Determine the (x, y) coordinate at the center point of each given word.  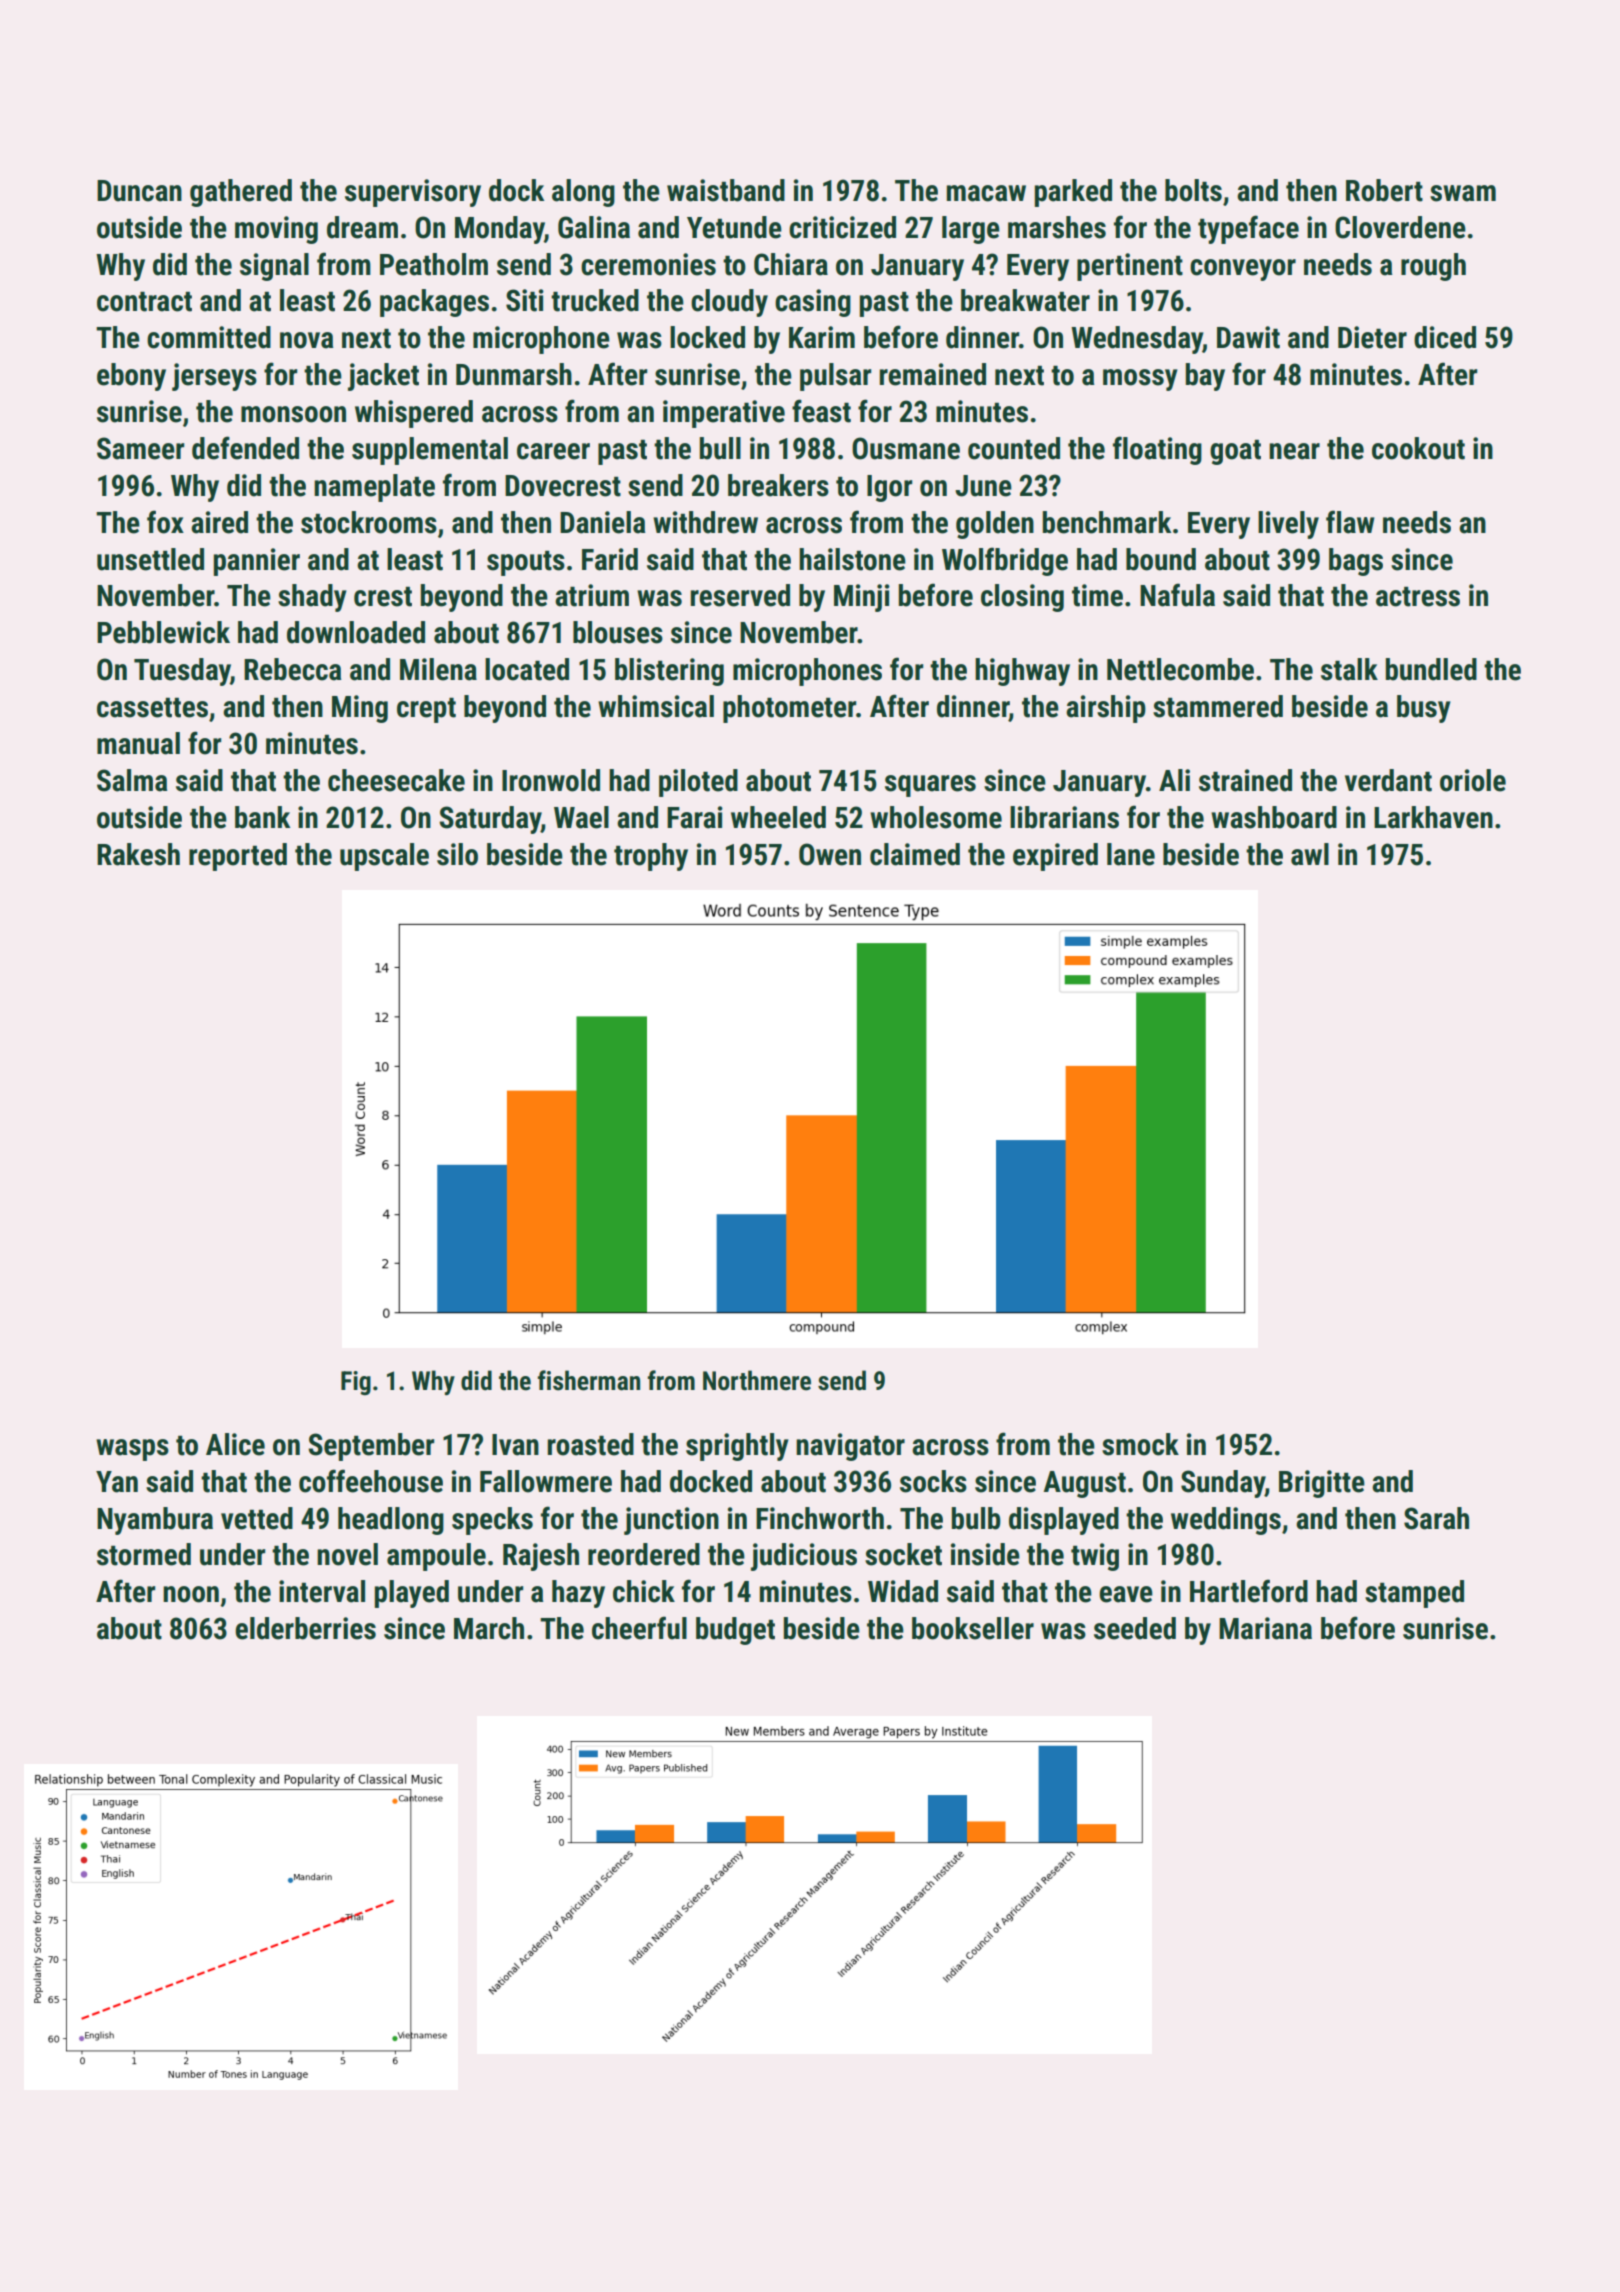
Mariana (1265, 1628)
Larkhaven (1433, 817)
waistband (726, 190)
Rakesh (138, 854)
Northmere (757, 1380)
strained (1245, 780)
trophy (651, 857)
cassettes (152, 708)
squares (930, 786)
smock (1140, 1444)
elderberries (305, 1628)
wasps (132, 1450)
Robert (1384, 190)
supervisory (413, 193)
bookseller (973, 1628)
